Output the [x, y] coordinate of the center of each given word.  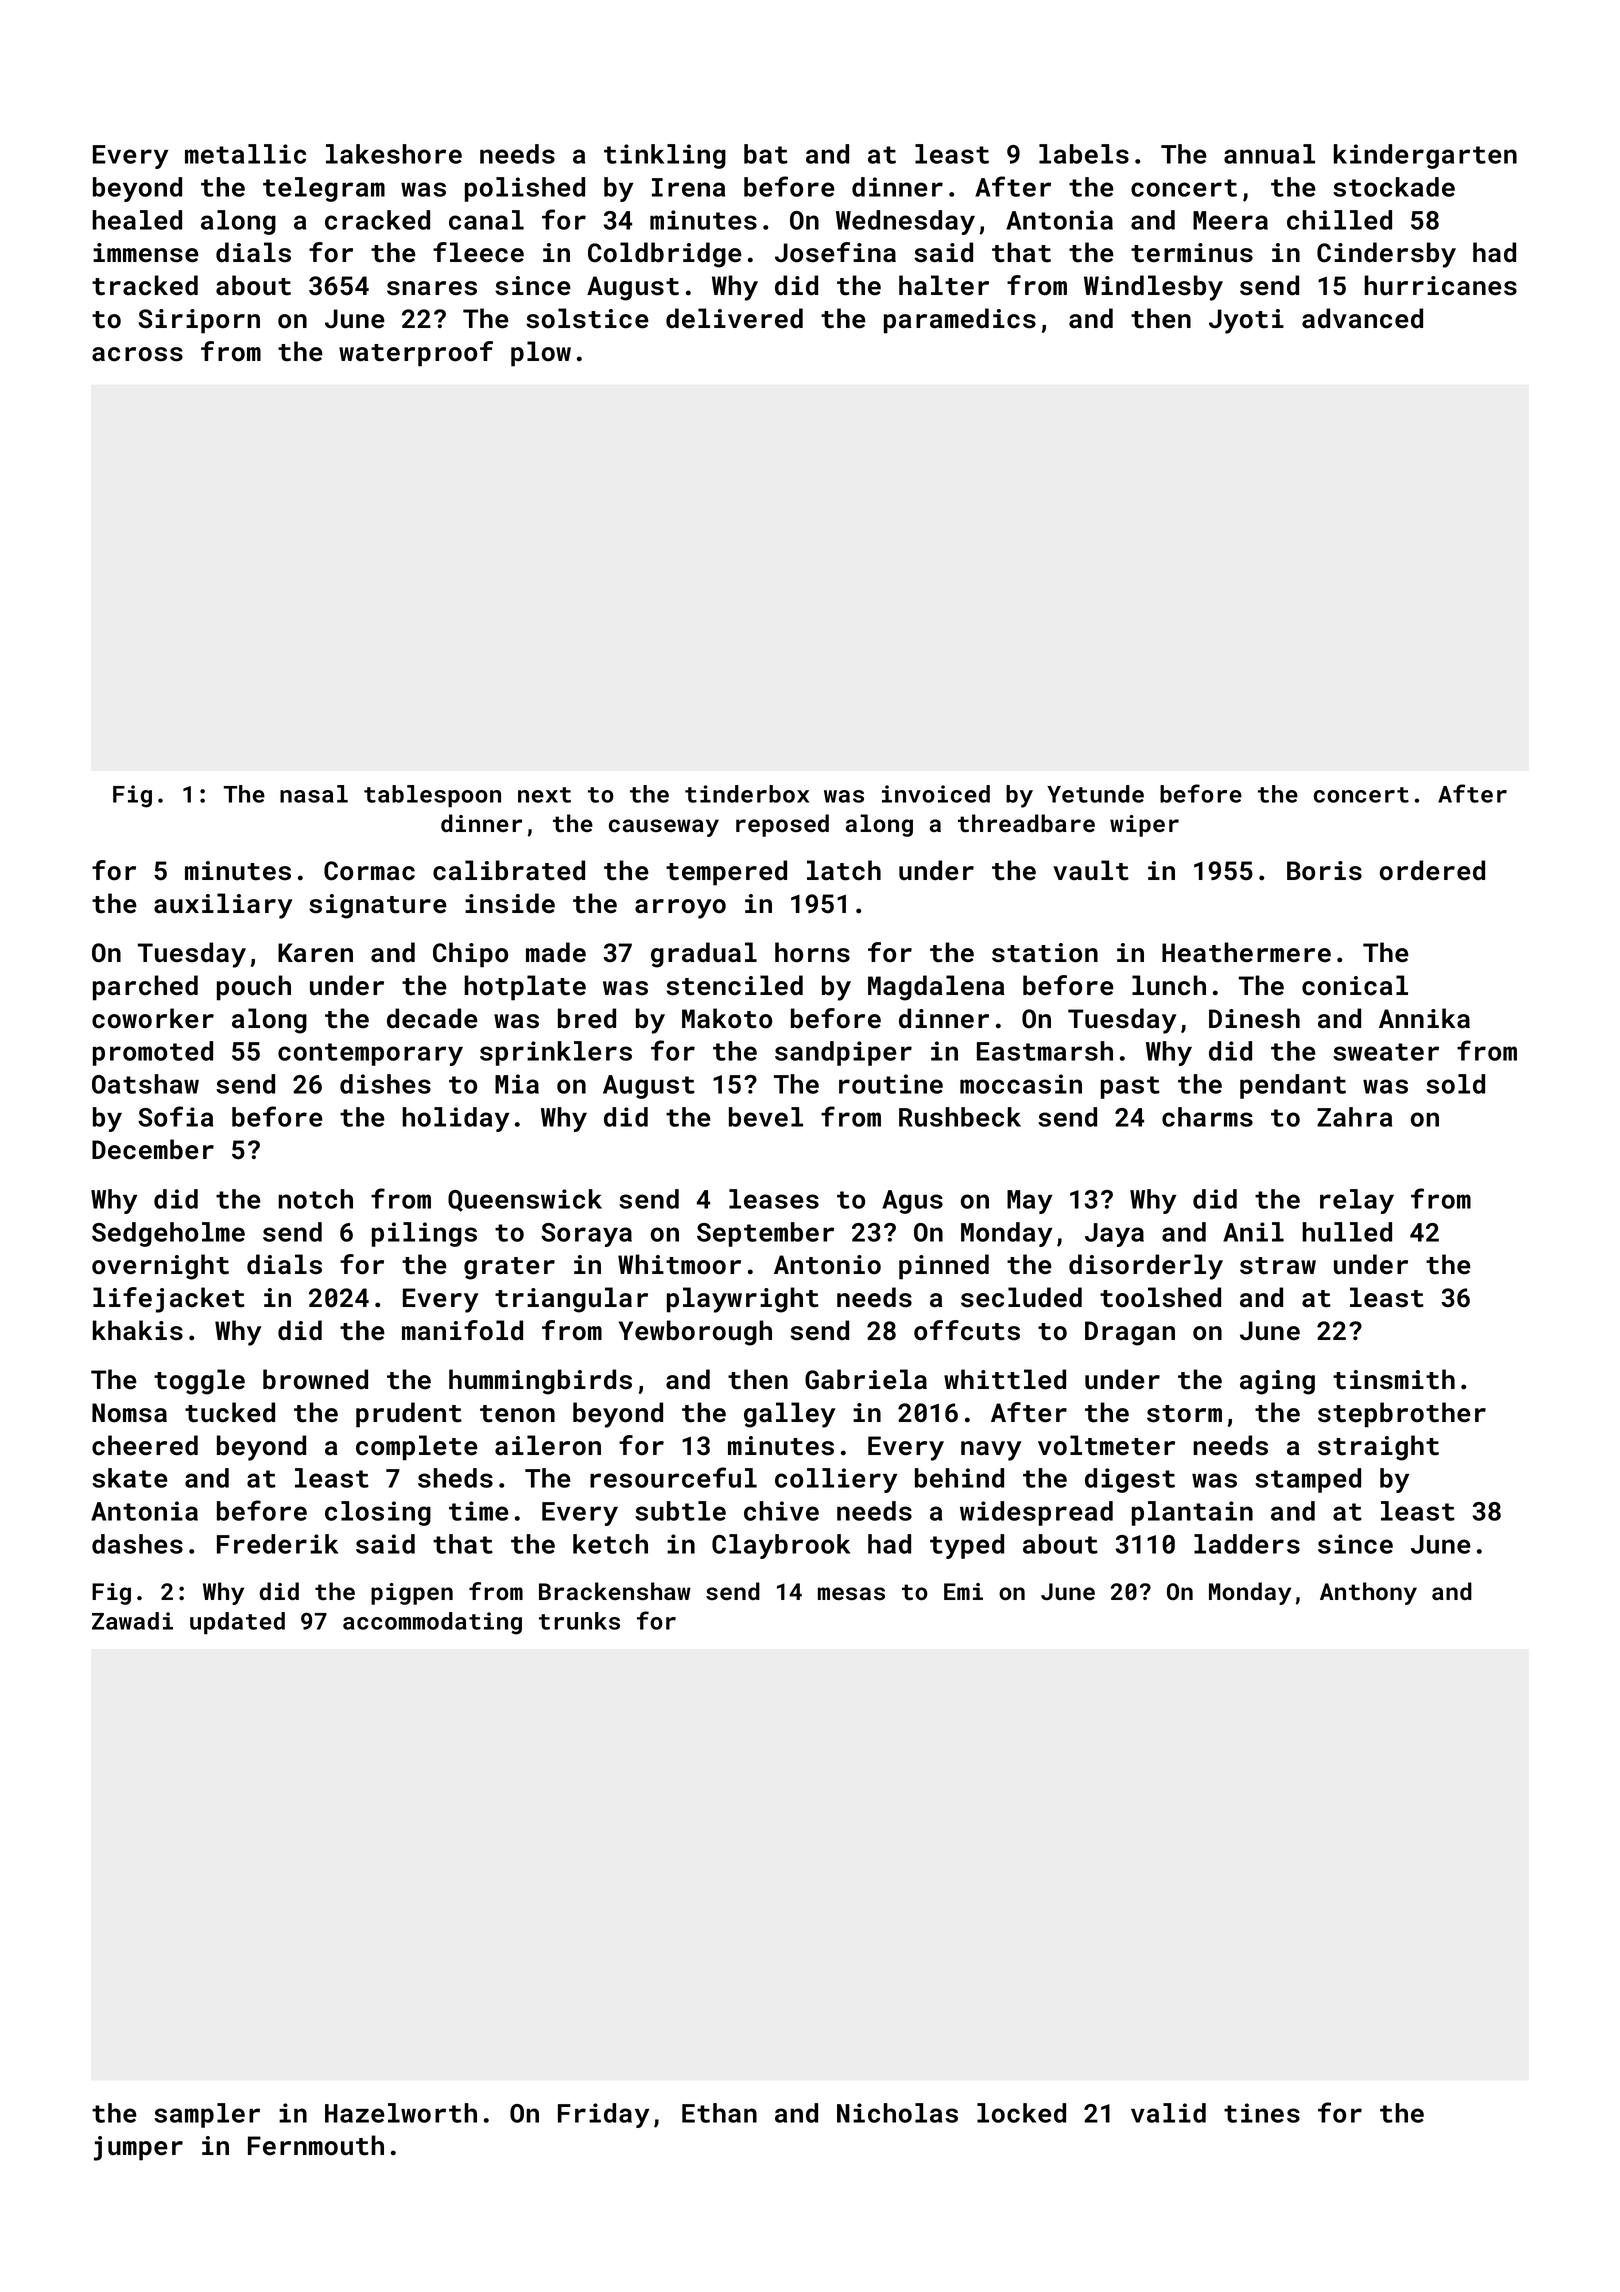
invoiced [936, 794]
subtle [680, 1511]
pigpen [412, 1594]
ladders [1247, 1544]
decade [432, 1018]
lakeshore [394, 154]
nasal [314, 794]
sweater [1386, 1052]
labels [1084, 154]
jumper [138, 2148]
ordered [1432, 870]
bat [766, 154]
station [1045, 953]
